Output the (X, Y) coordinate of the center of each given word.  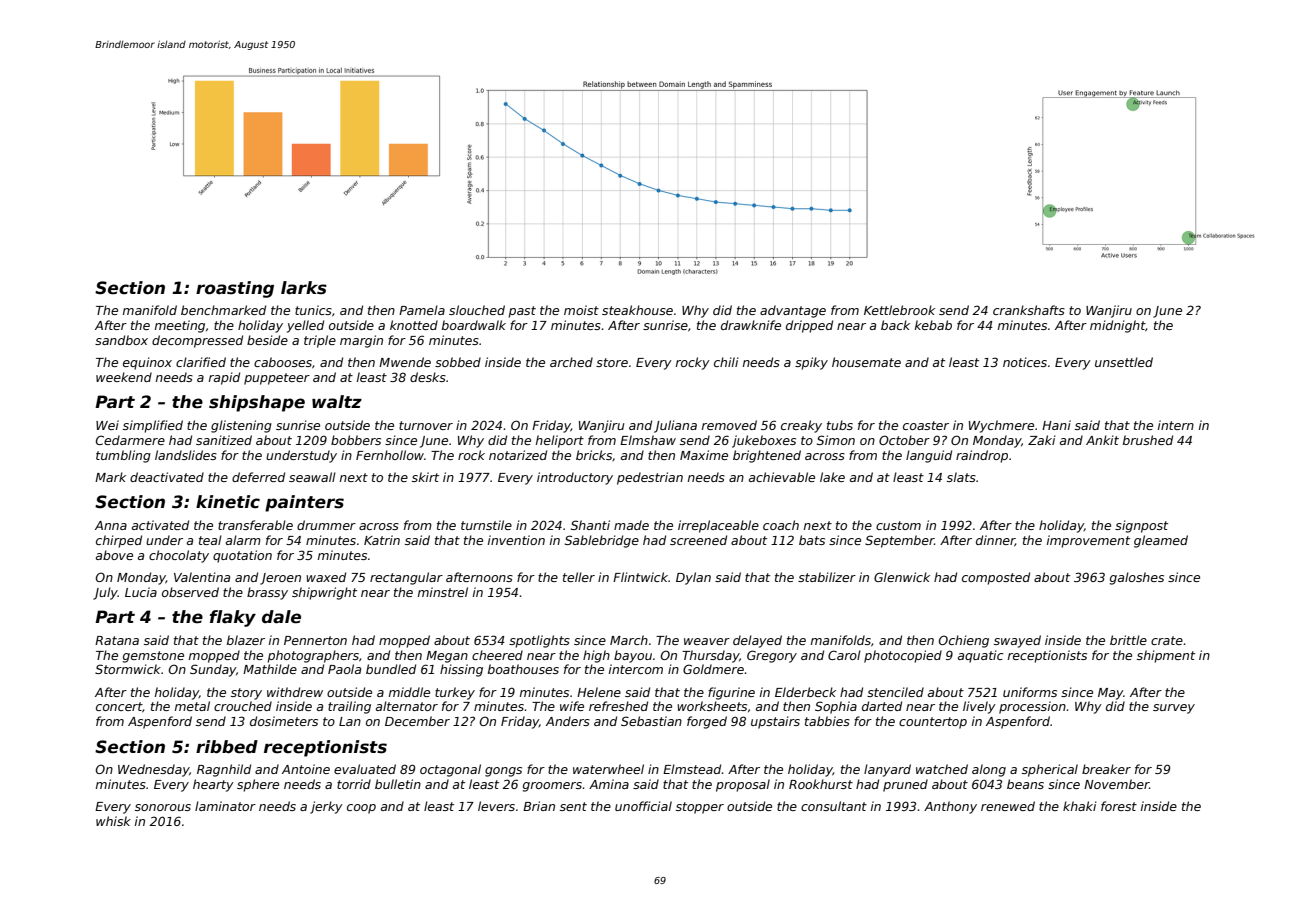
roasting (235, 289)
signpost (1141, 526)
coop (361, 809)
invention (516, 540)
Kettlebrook (899, 310)
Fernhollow (390, 455)
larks (304, 288)
